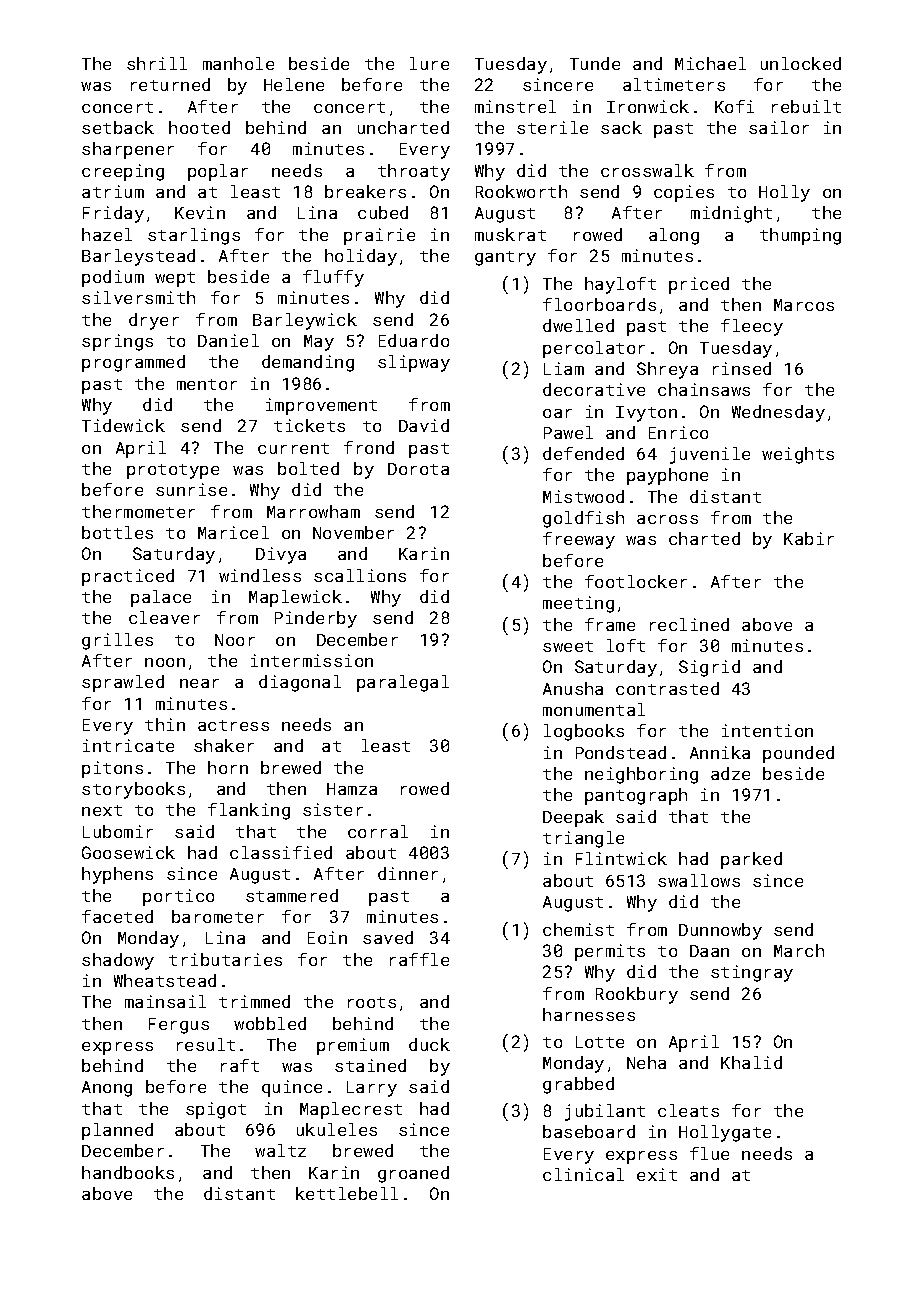 This screenshot has height=1308, width=924. I want to click on March, so click(799, 950).
